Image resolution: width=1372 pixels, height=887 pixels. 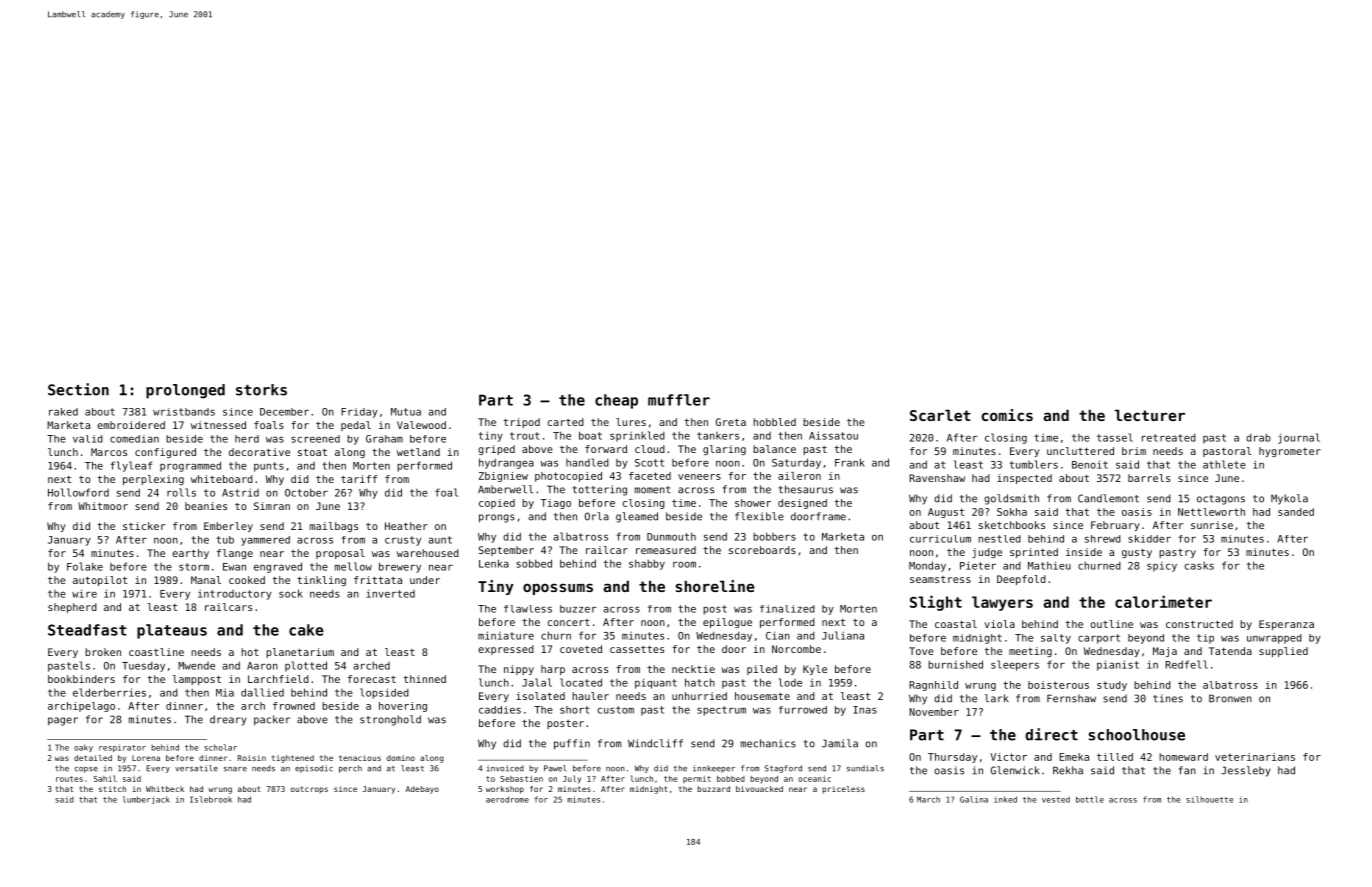 I want to click on lumberjack, so click(x=146, y=800).
